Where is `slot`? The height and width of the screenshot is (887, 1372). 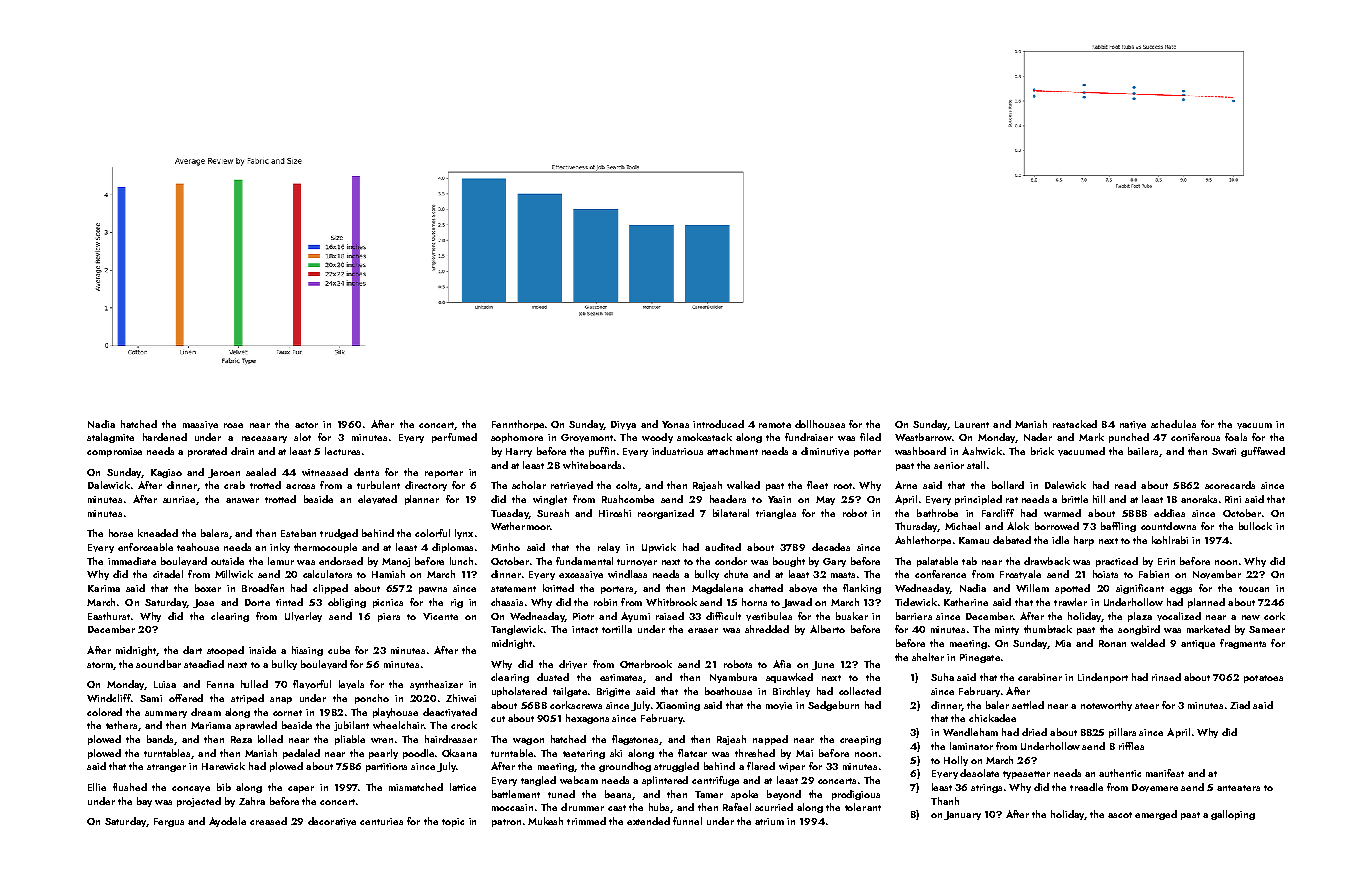
slot is located at coordinates (302, 437).
